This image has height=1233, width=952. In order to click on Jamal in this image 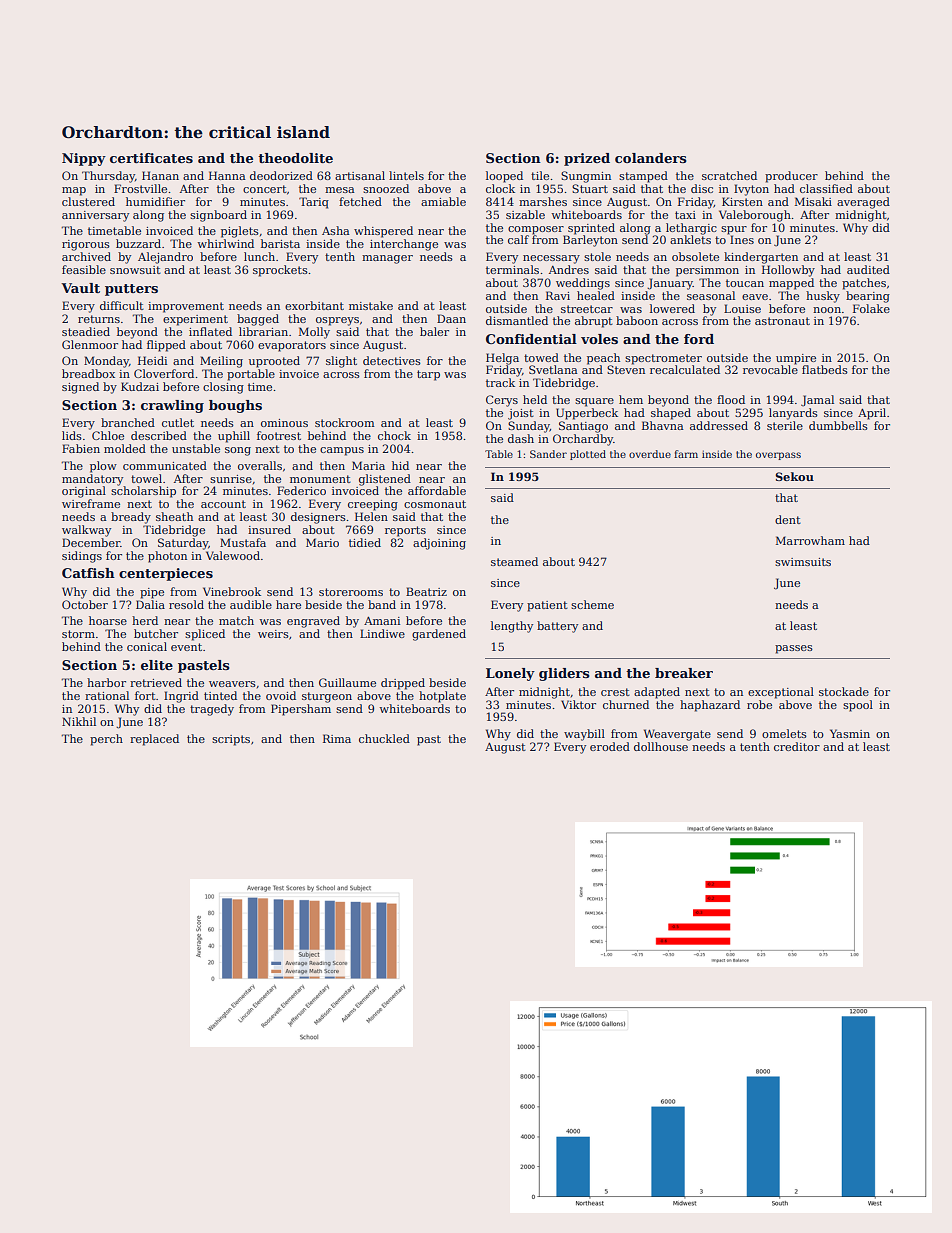, I will do `click(817, 401)`.
